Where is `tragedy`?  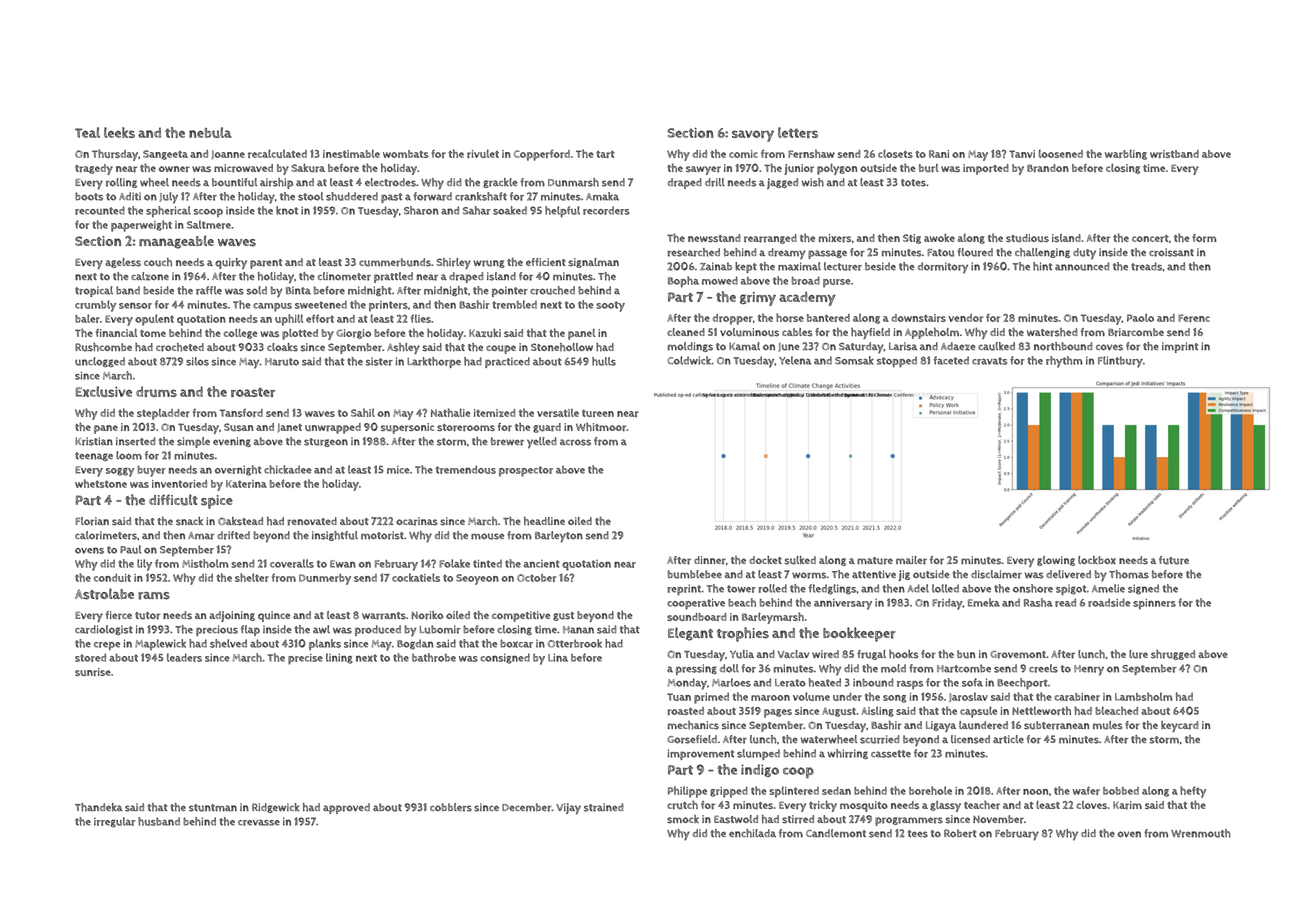
tragedy is located at coordinates (94, 169).
